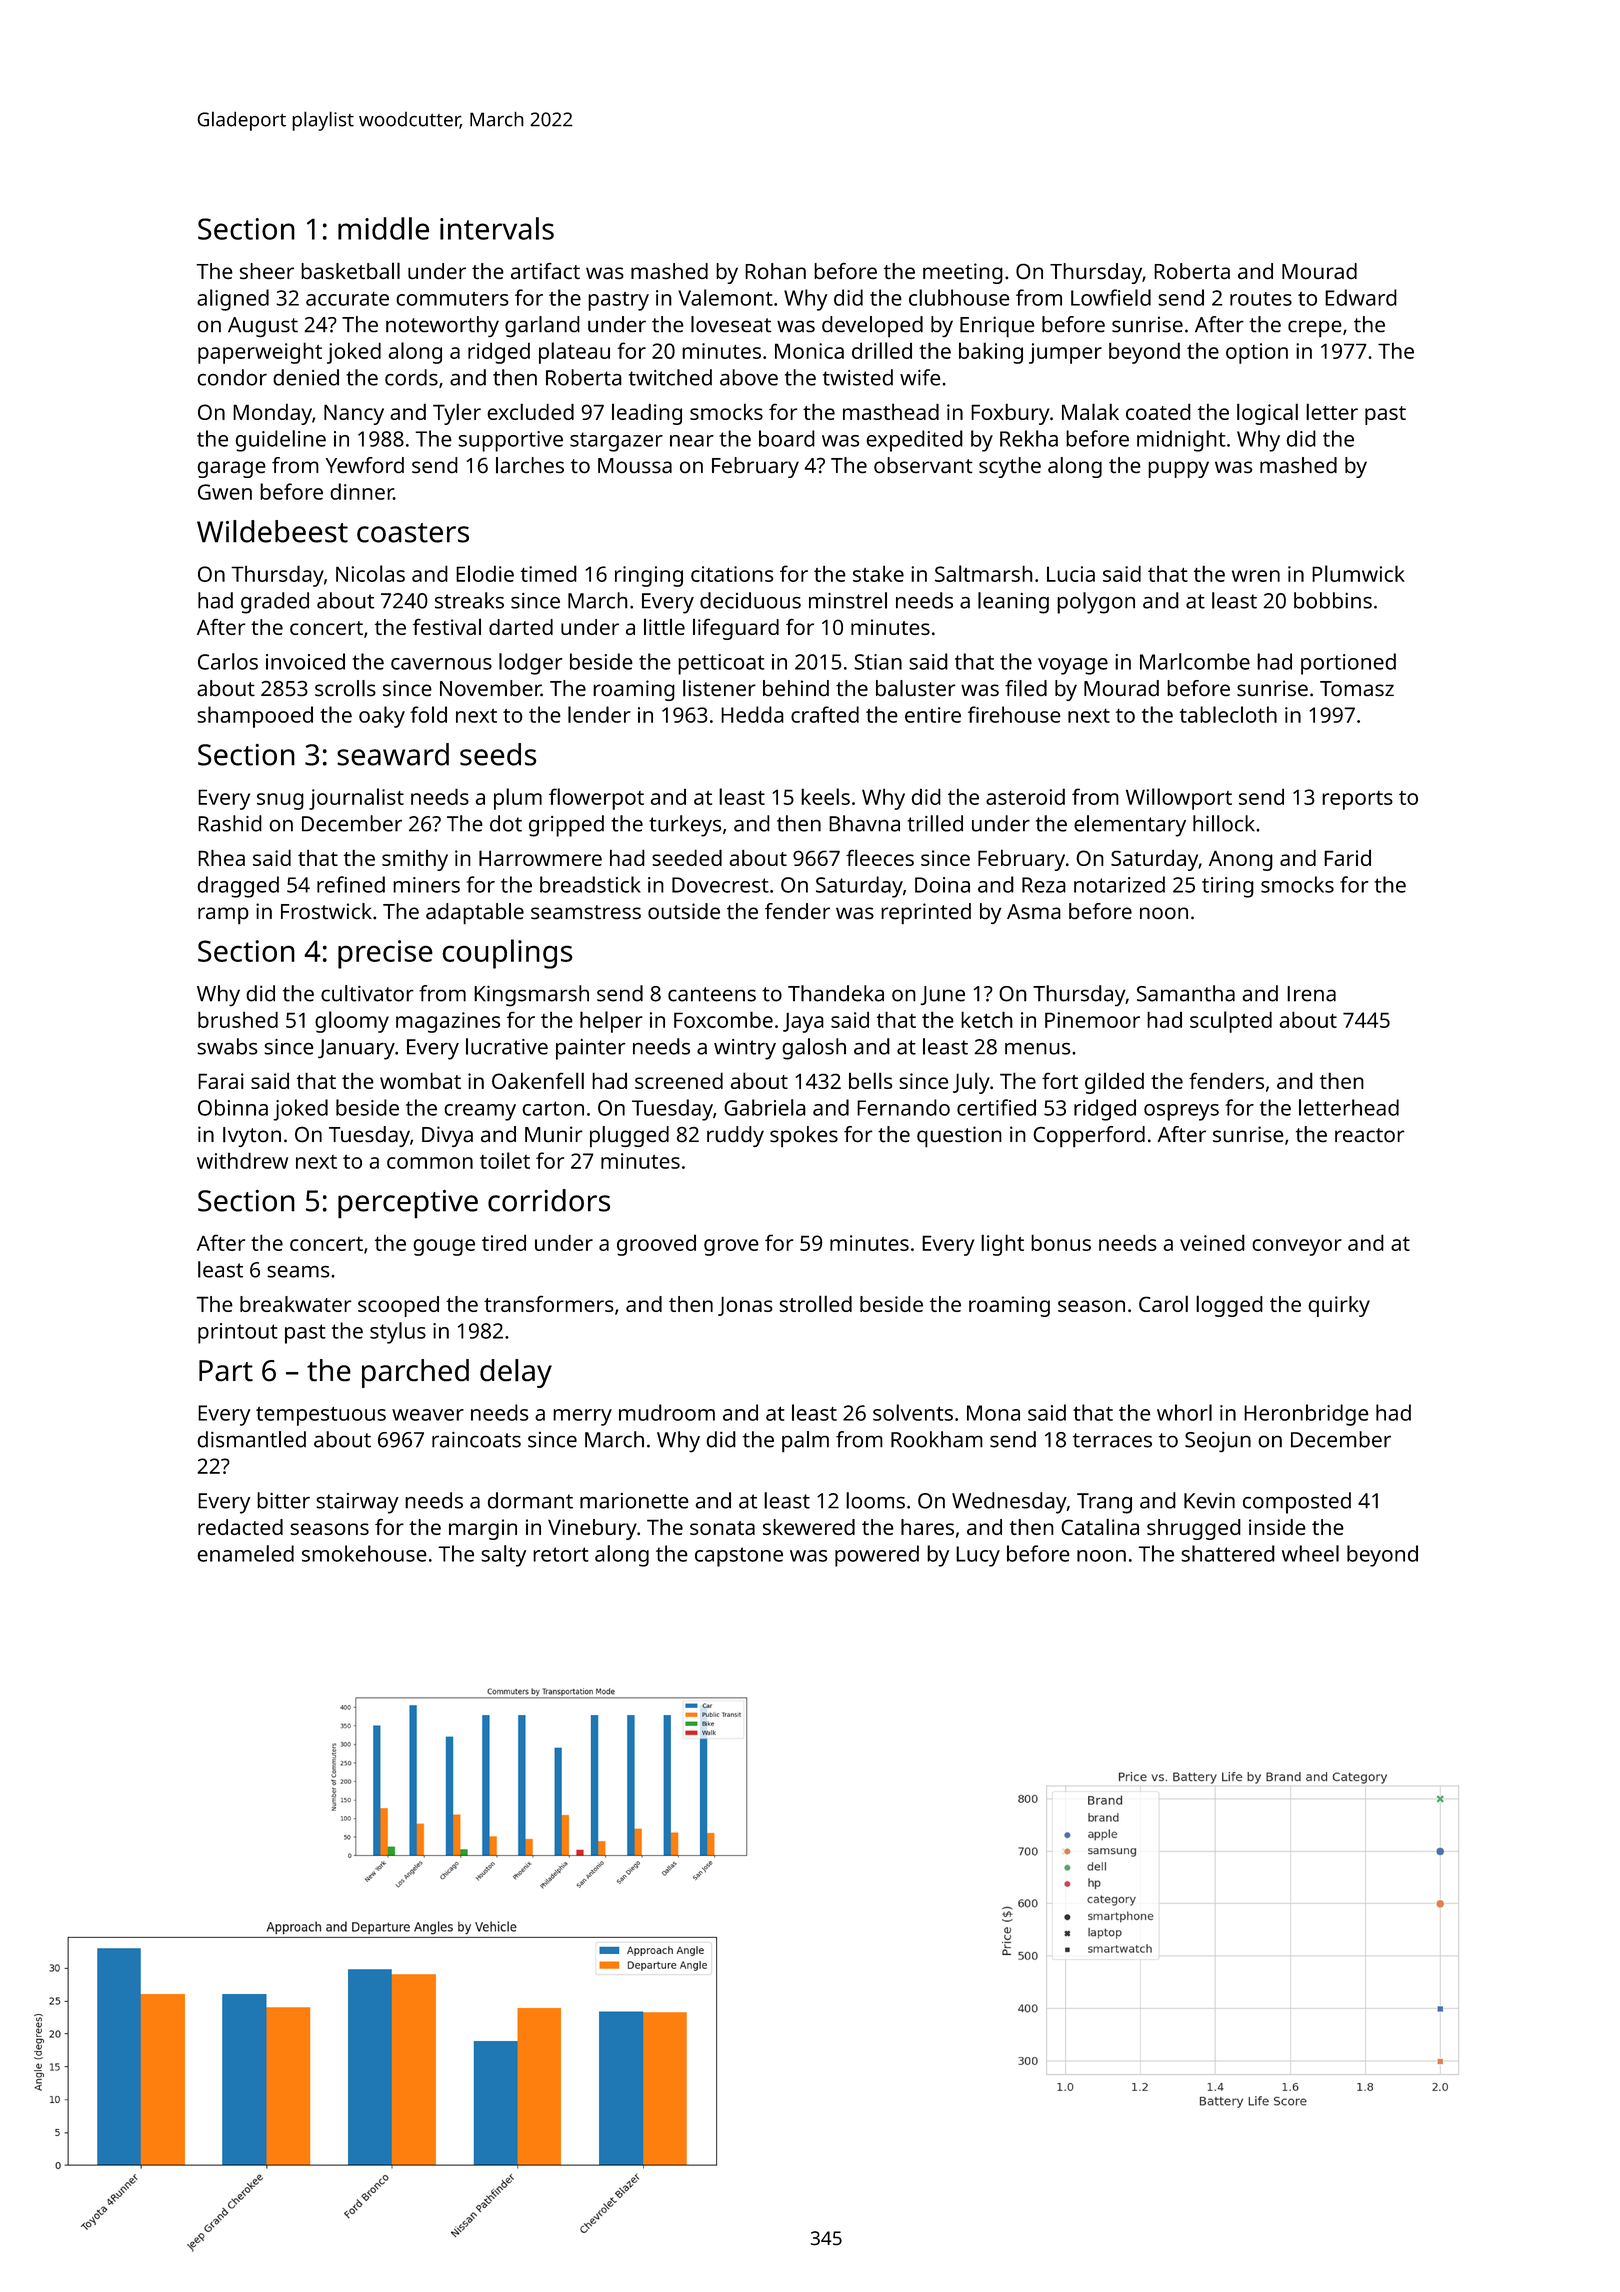  What do you see at coordinates (245, 1553) in the screenshot?
I see `enameled` at bounding box center [245, 1553].
